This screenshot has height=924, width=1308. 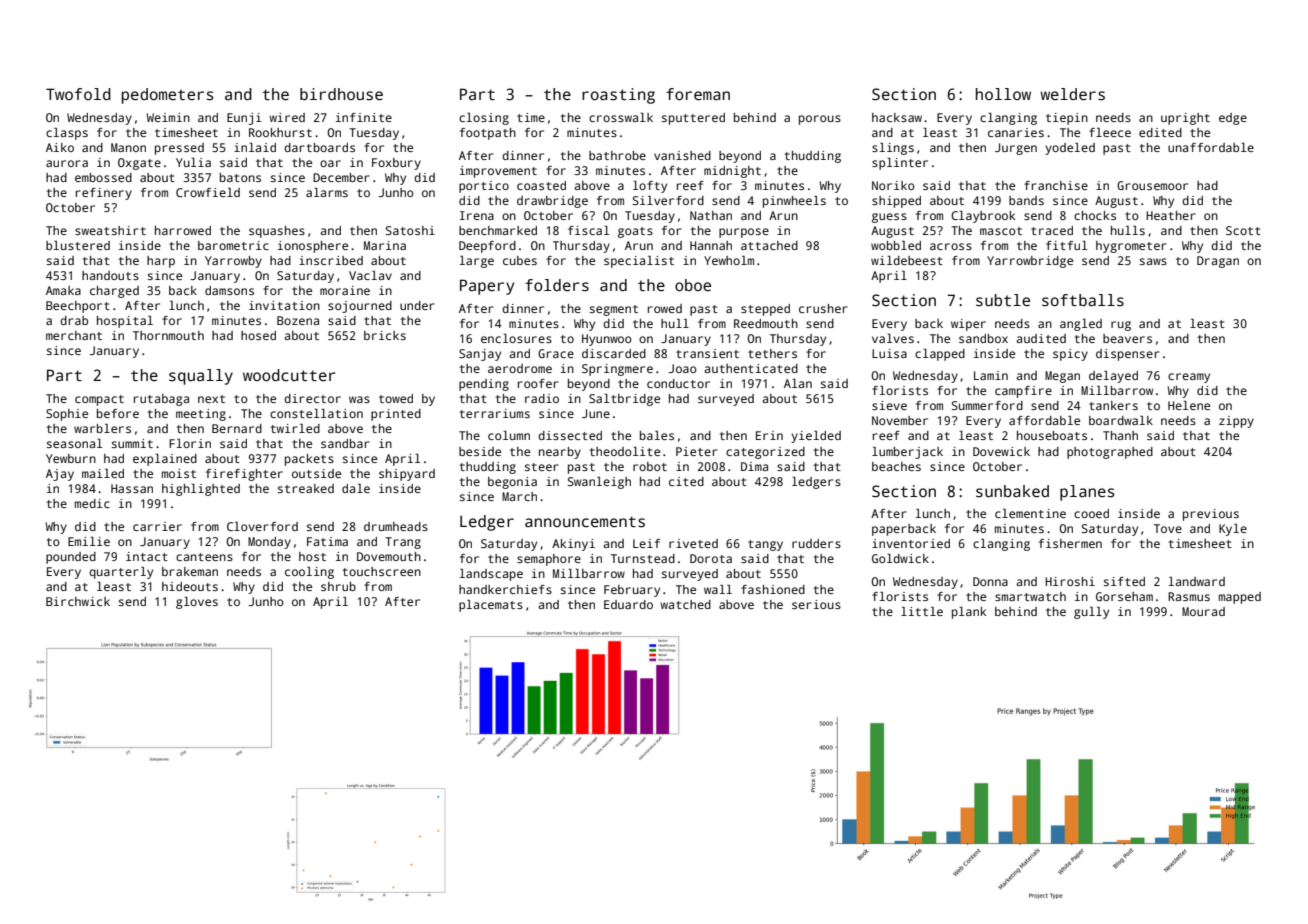 I want to click on merchant, so click(x=74, y=335).
